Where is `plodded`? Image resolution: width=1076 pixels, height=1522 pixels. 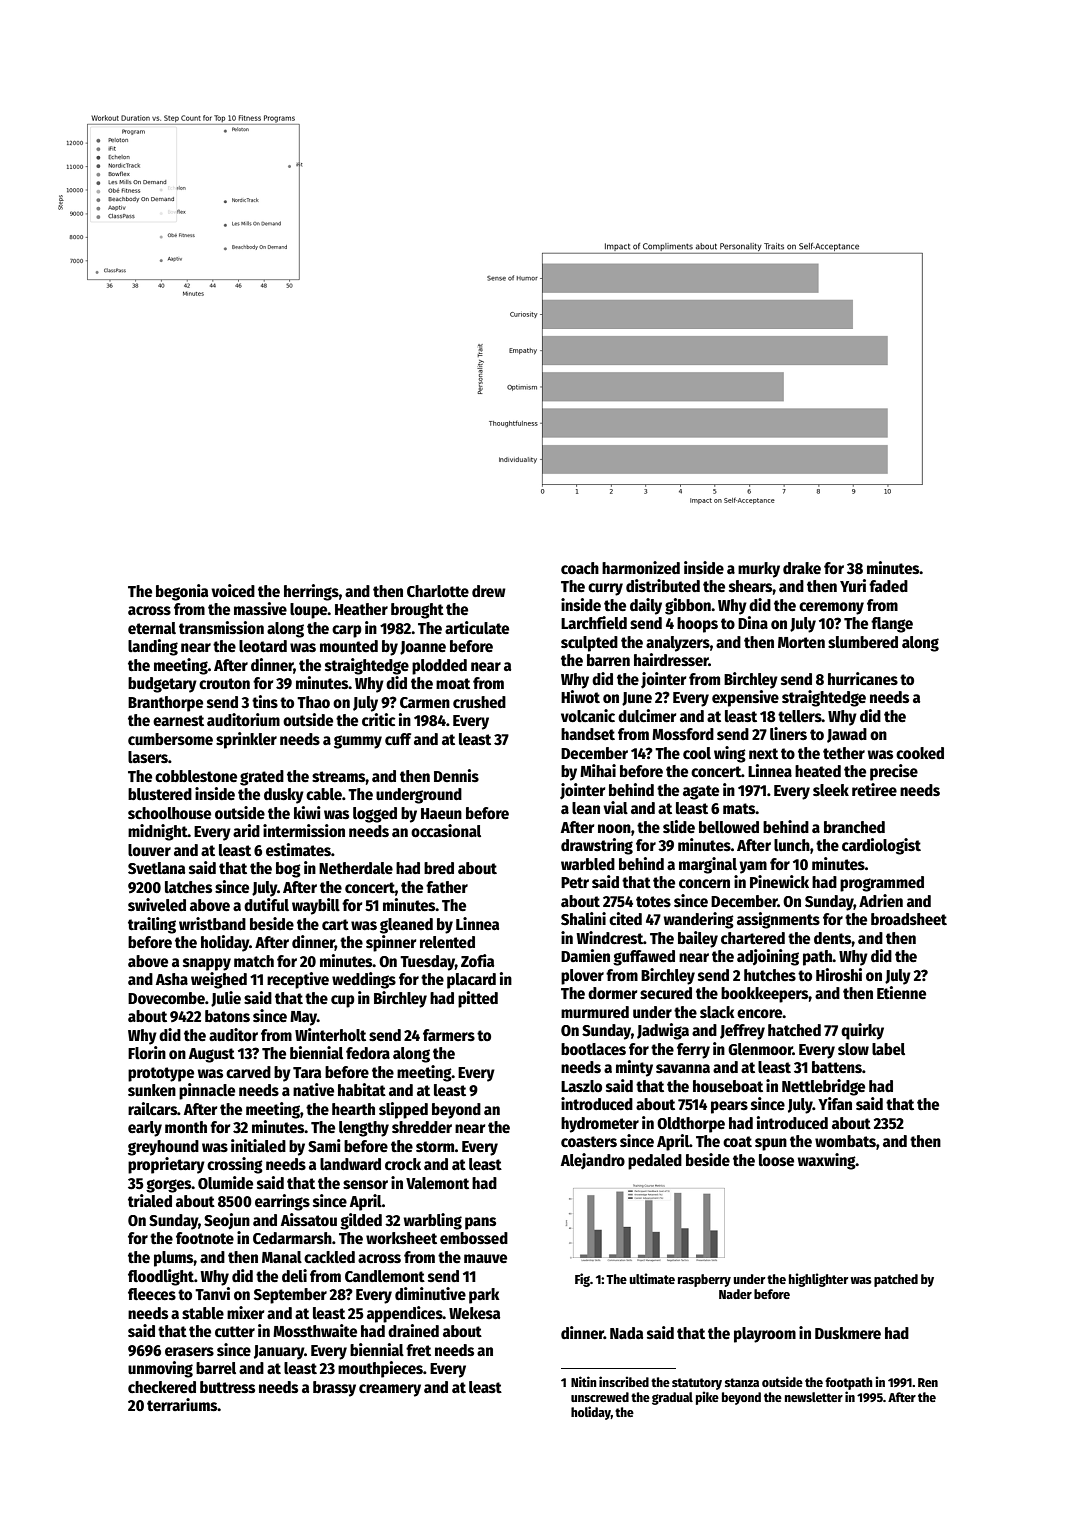
plodded is located at coordinates (439, 667).
